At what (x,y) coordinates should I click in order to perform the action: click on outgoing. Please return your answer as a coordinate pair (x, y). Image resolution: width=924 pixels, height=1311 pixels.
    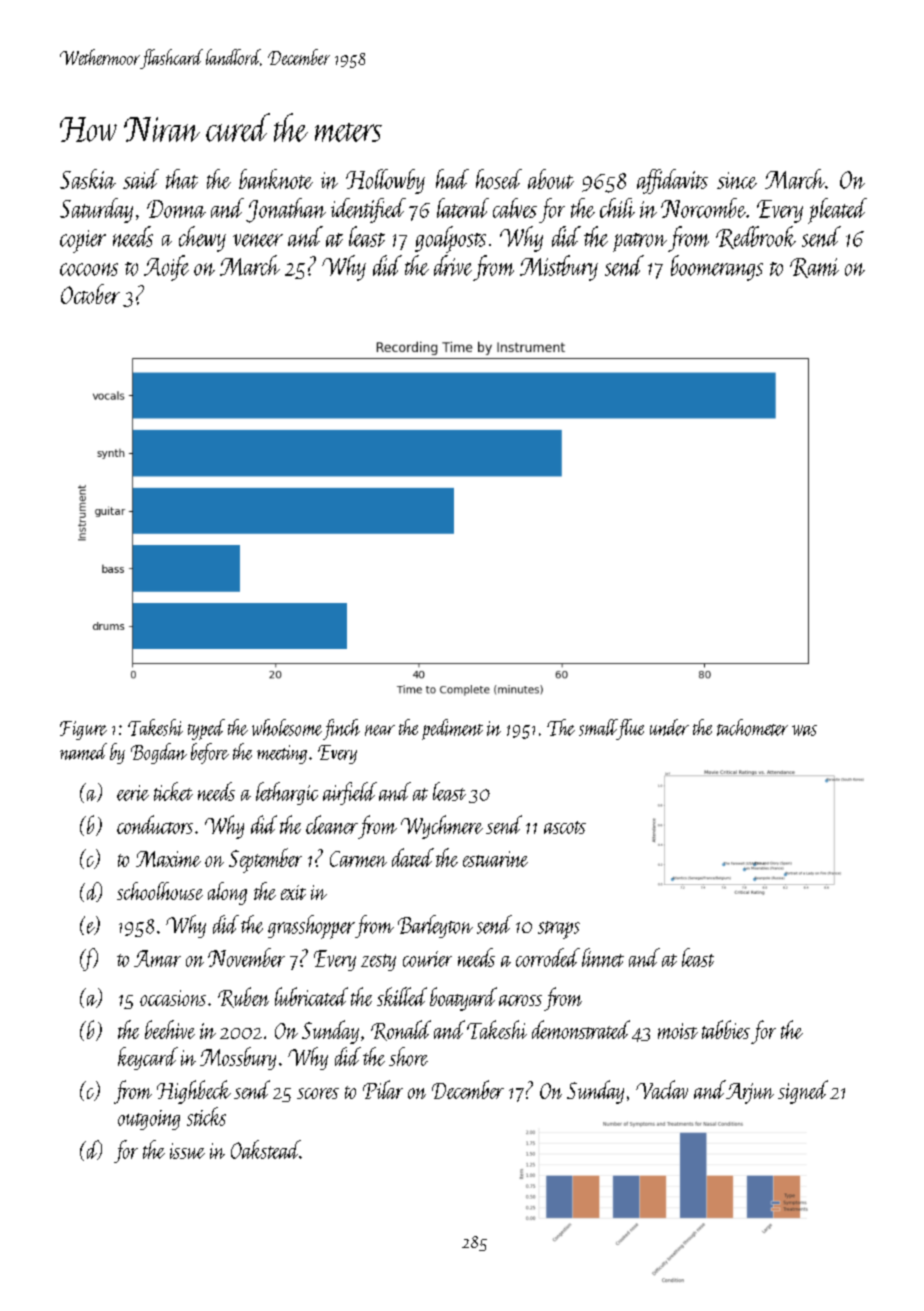
    Looking at the image, I should click on (149, 1120).
